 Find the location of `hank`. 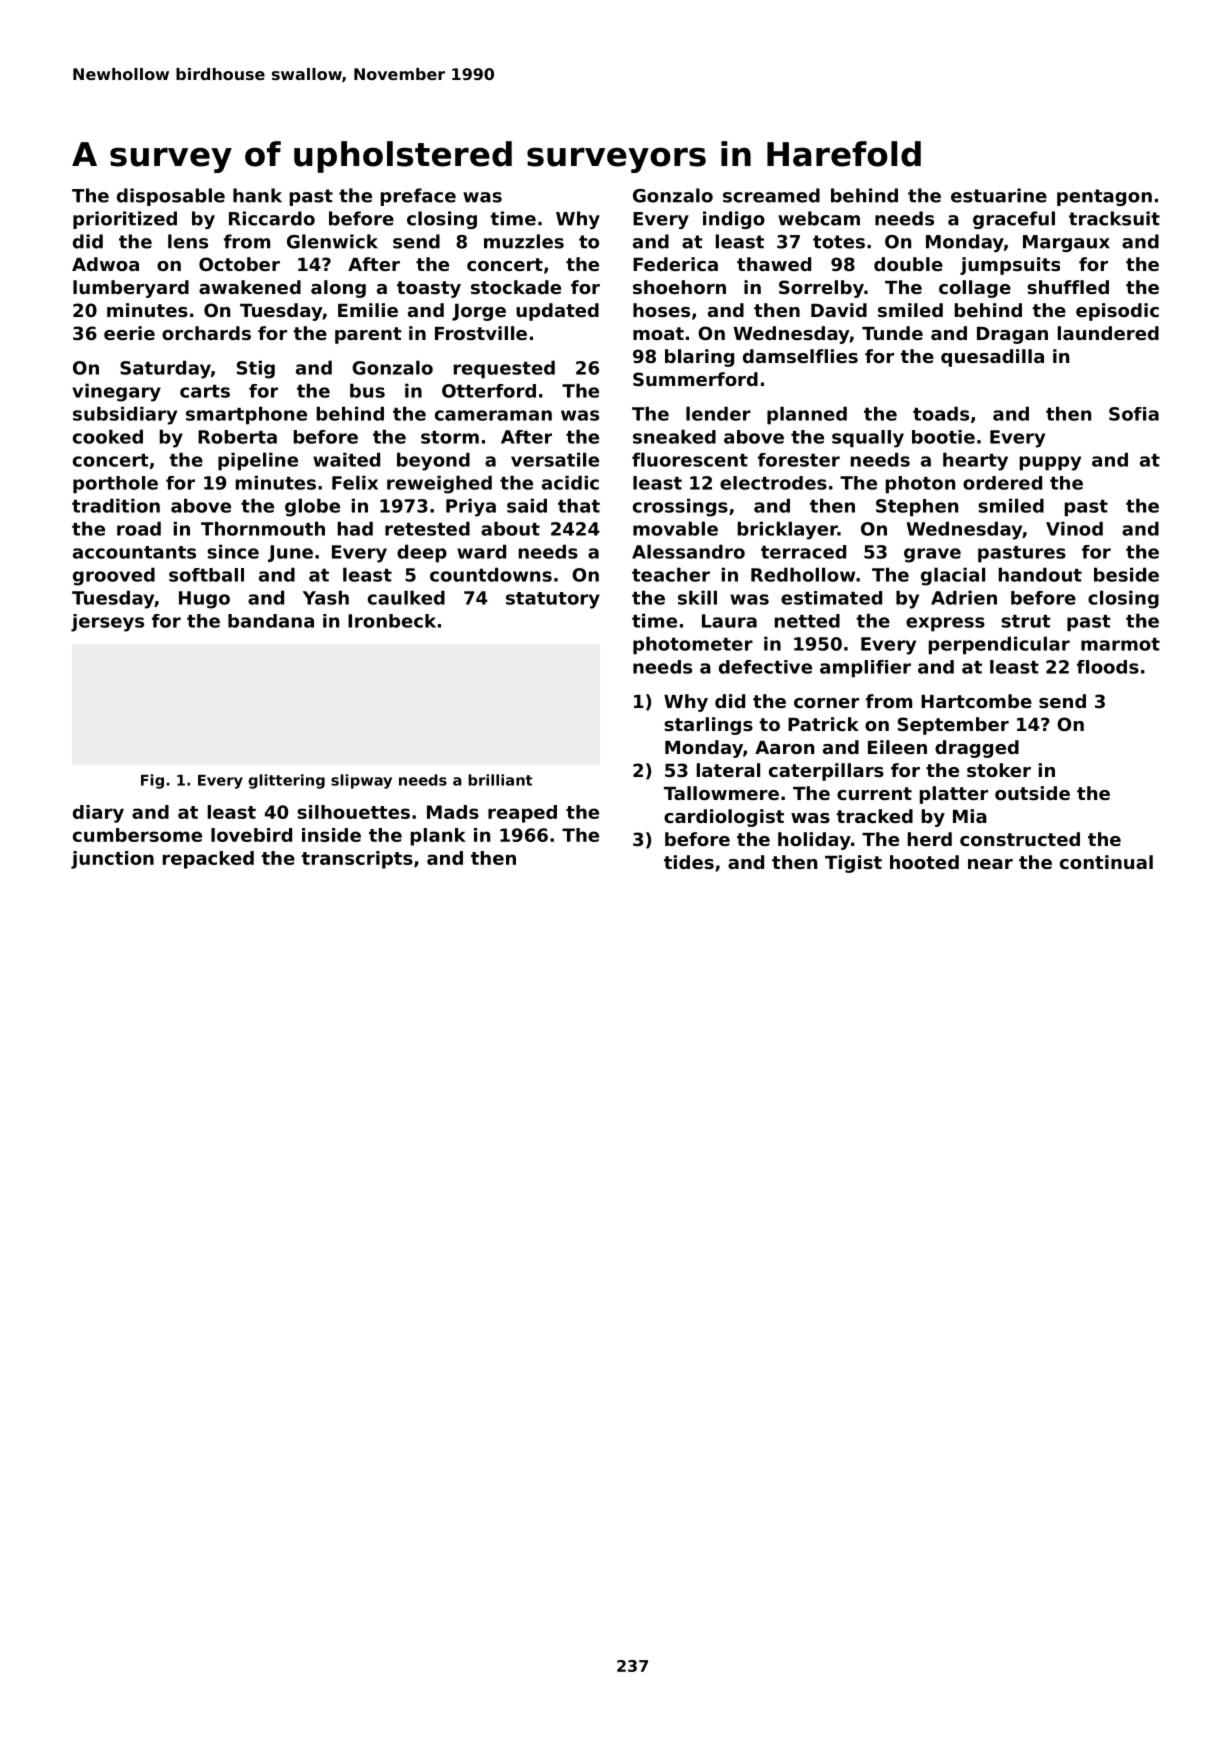

hank is located at coordinates (257, 195).
